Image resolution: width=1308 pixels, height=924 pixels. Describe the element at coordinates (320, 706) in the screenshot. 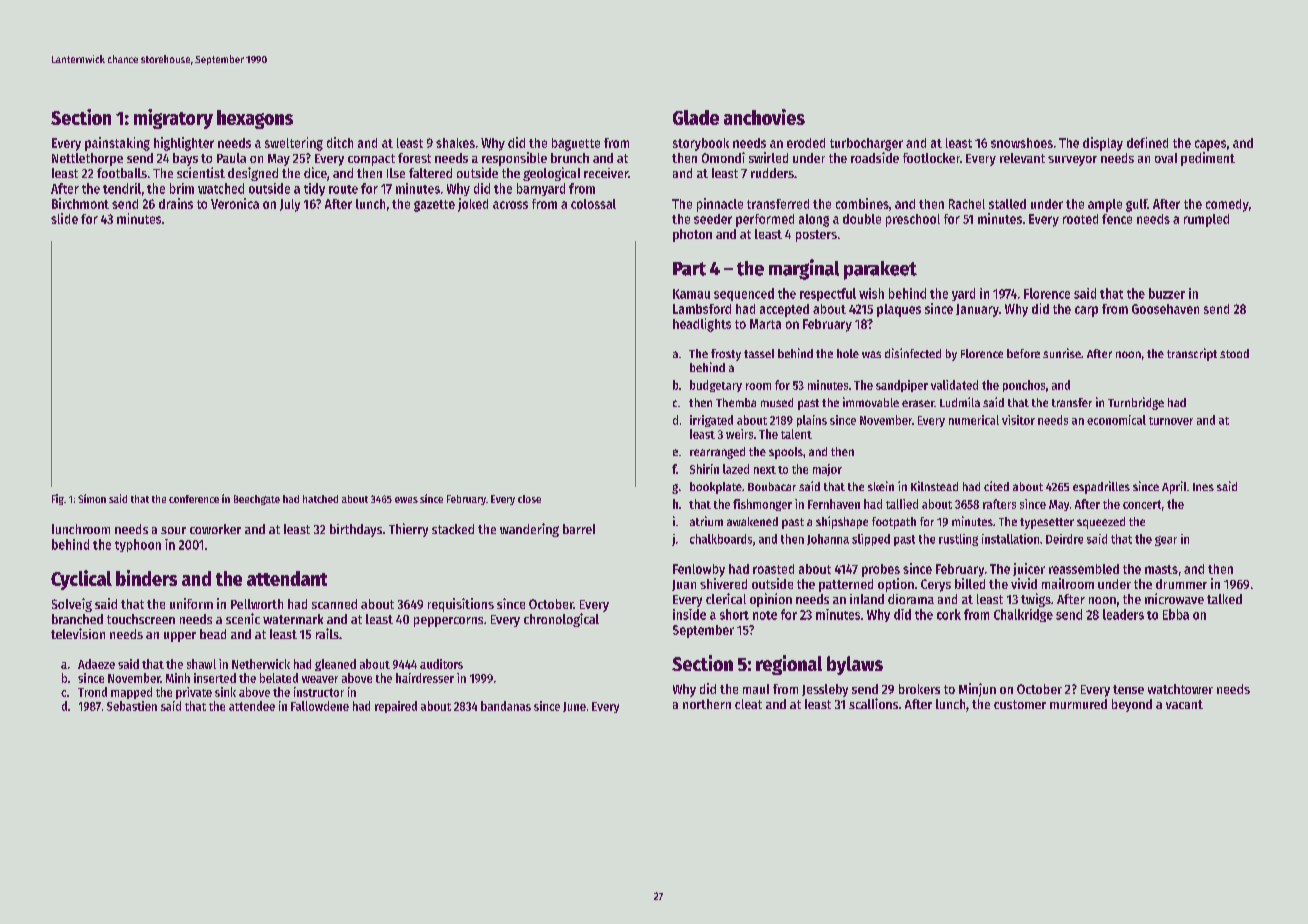

I see `Fallowdene` at that location.
